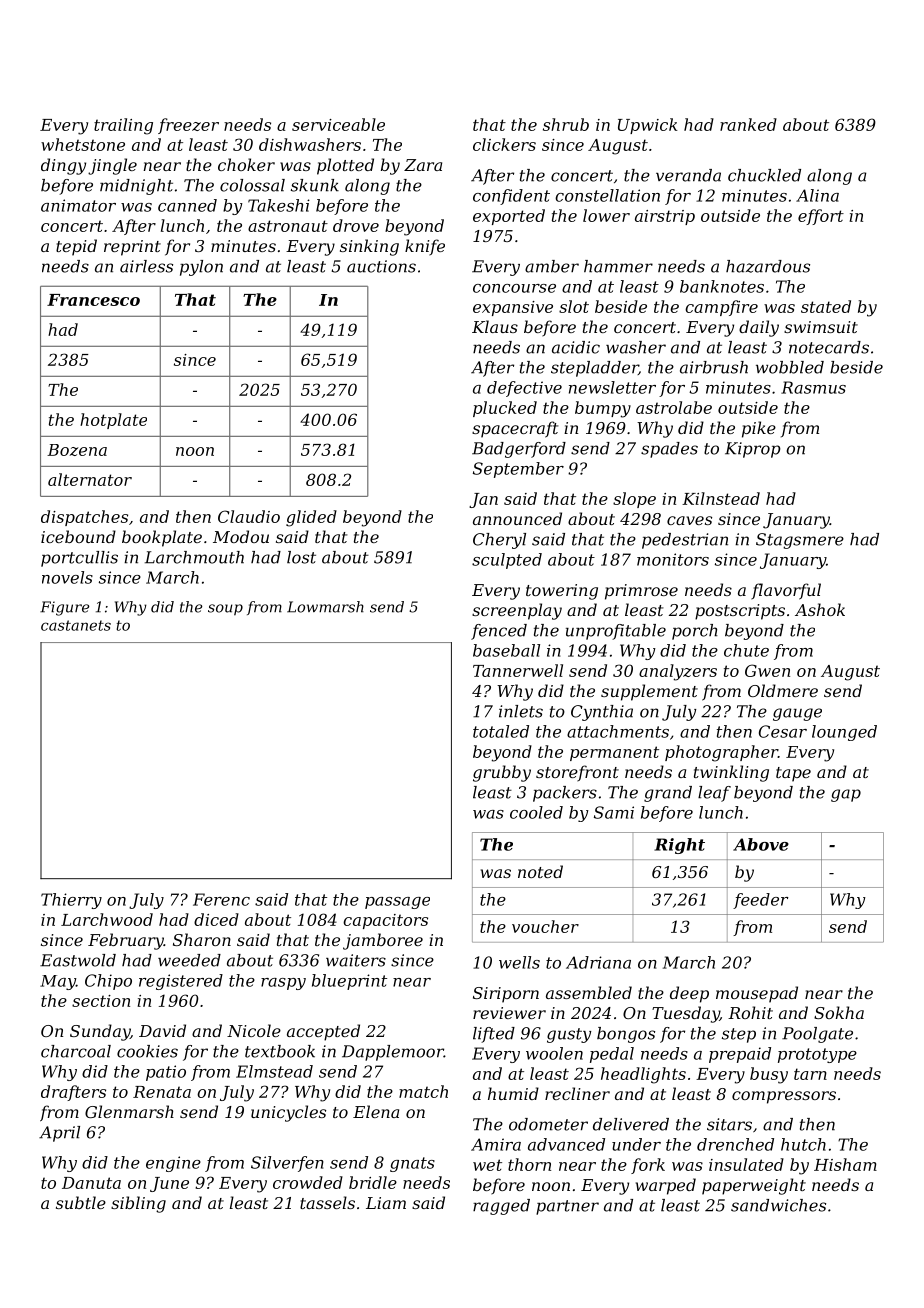 The height and width of the screenshot is (1308, 924). What do you see at coordinates (327, 1202) in the screenshot?
I see `tassels` at bounding box center [327, 1202].
